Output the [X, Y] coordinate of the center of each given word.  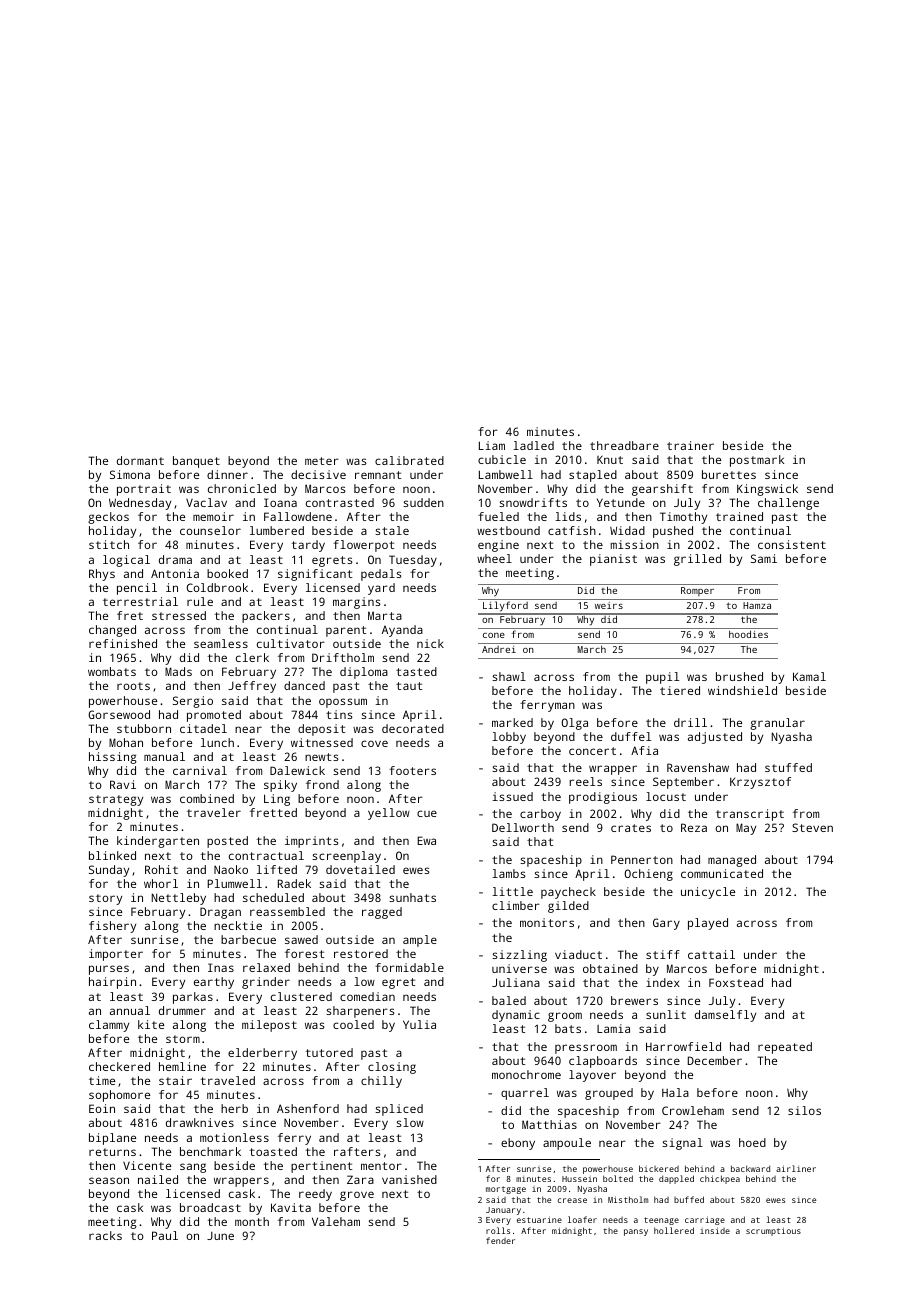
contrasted [340, 502]
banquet [196, 462]
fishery [112, 927]
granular [777, 724]
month [252, 1221]
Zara [360, 1179]
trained [739, 516]
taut [409, 686]
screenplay [346, 857]
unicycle [708, 893]
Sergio [193, 702]
